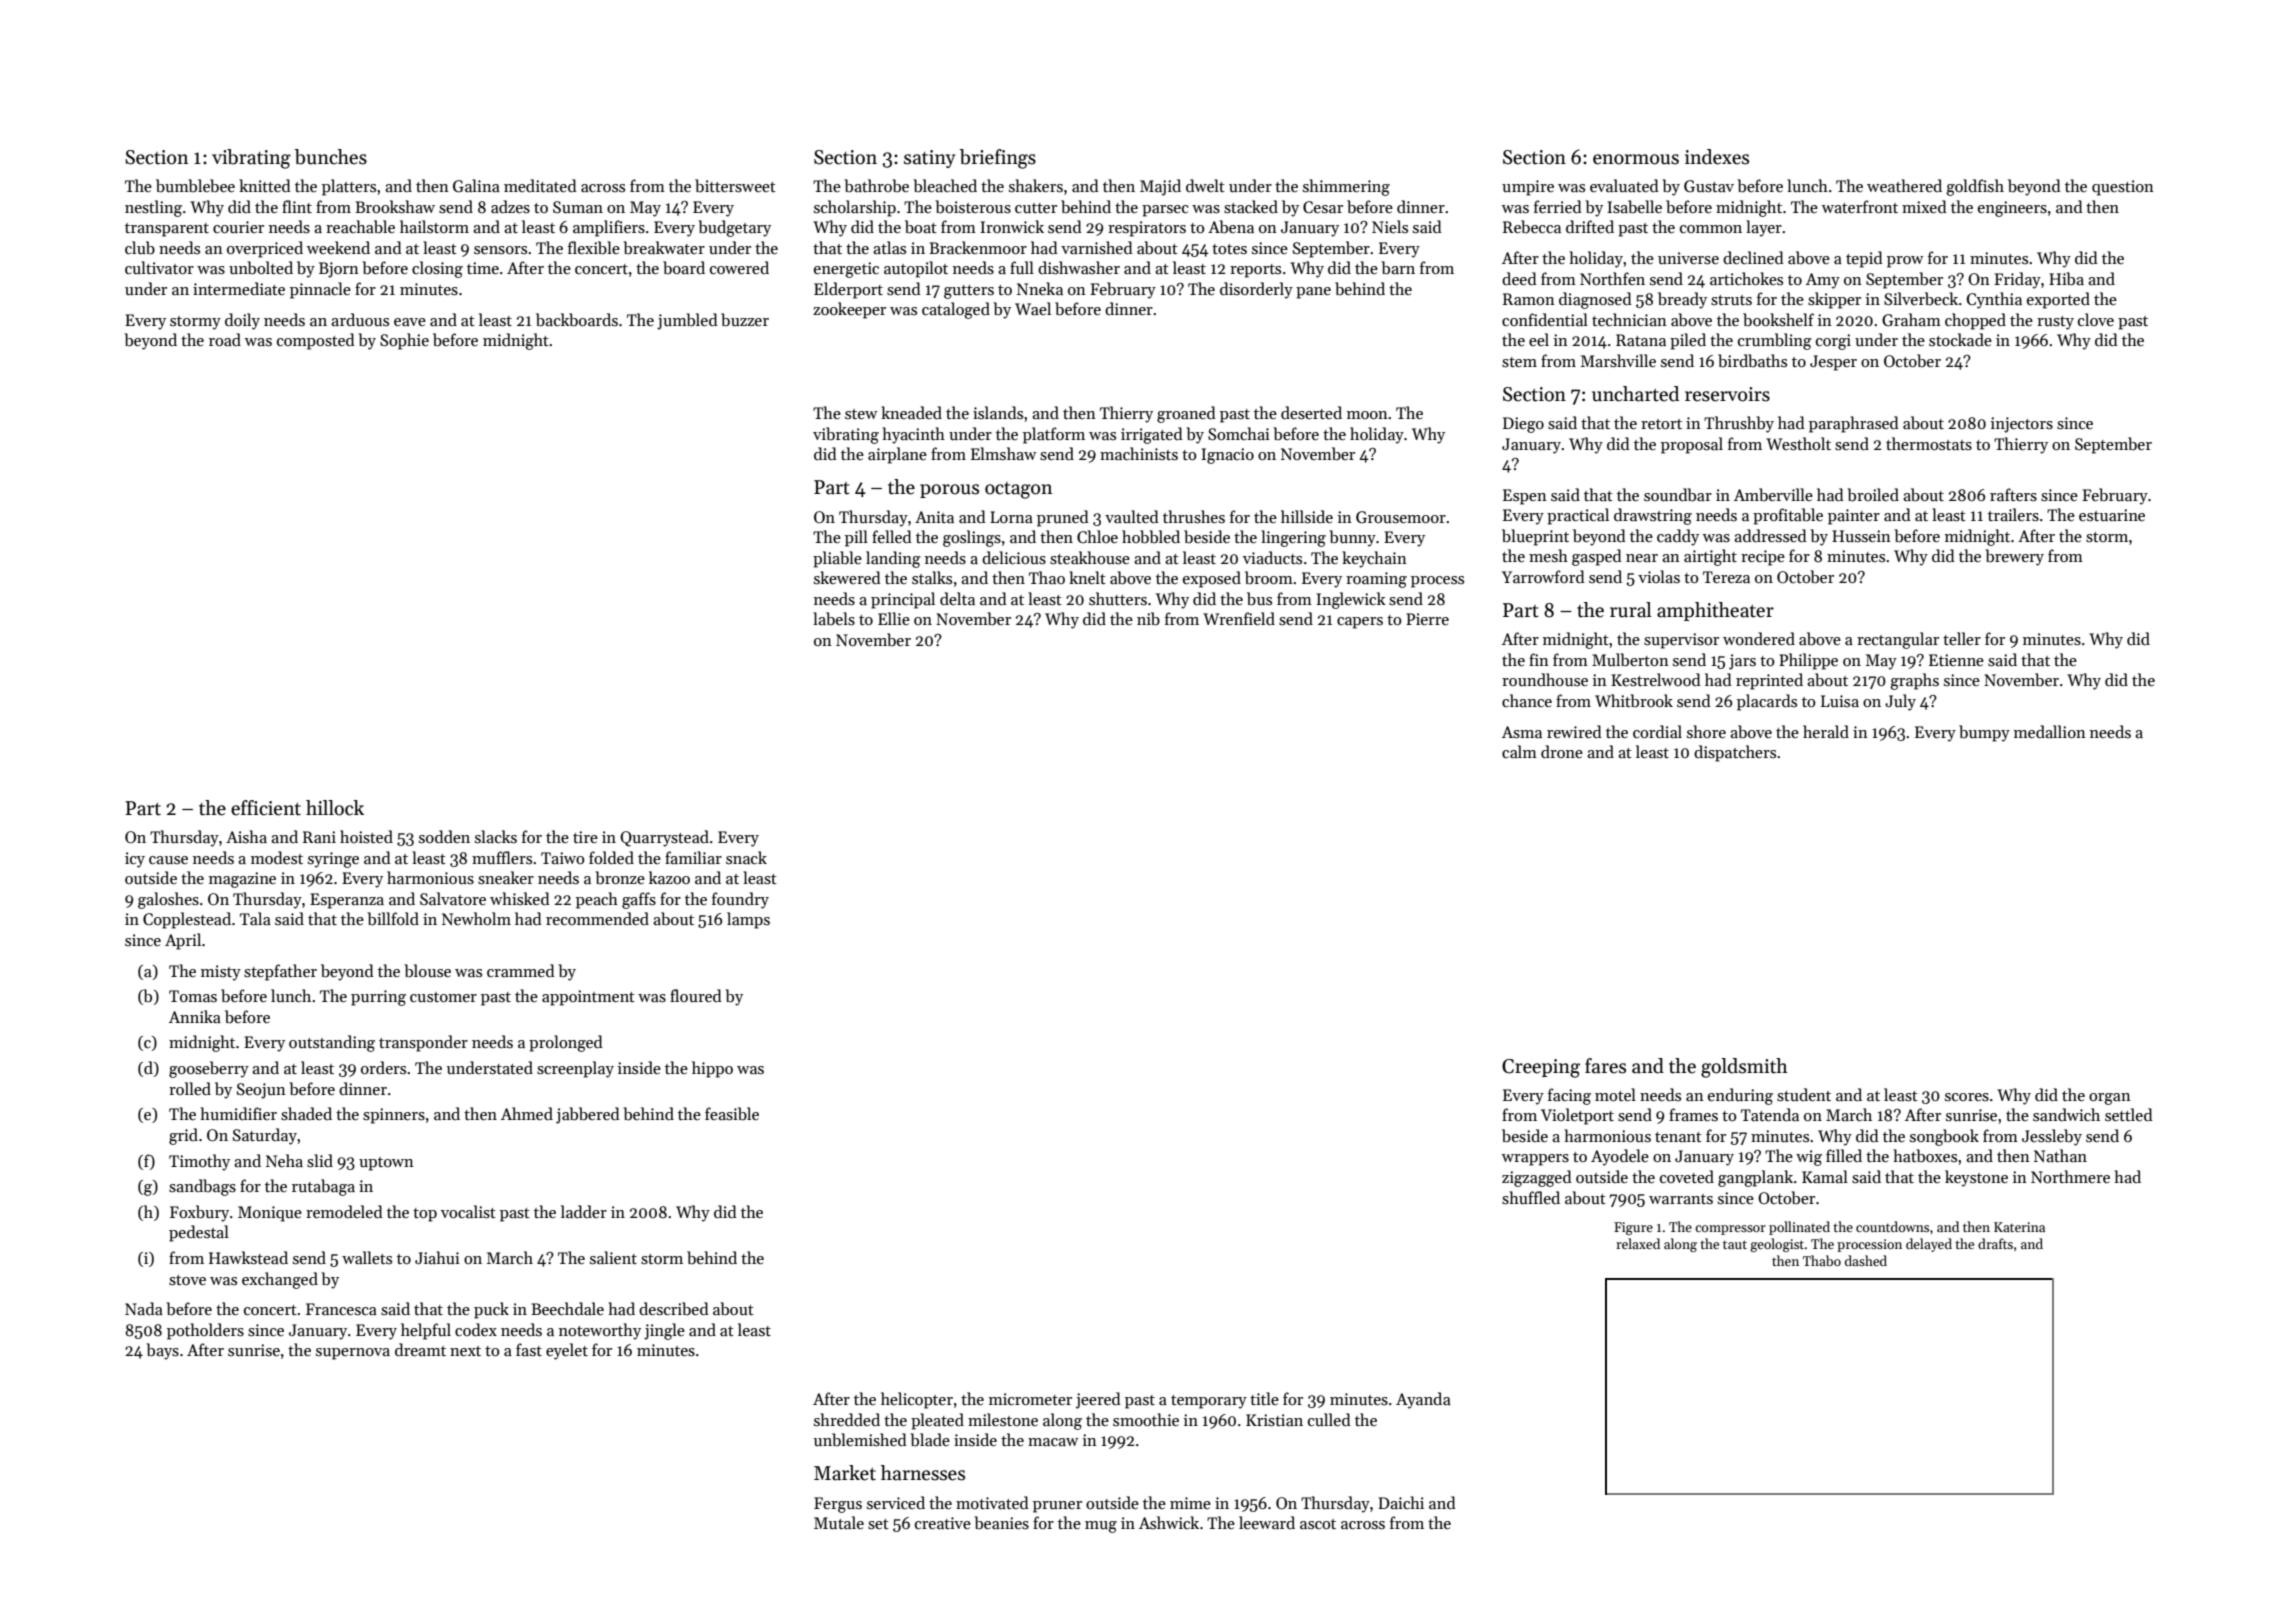  What do you see at coordinates (1401, 1502) in the screenshot?
I see `Daichi` at bounding box center [1401, 1502].
